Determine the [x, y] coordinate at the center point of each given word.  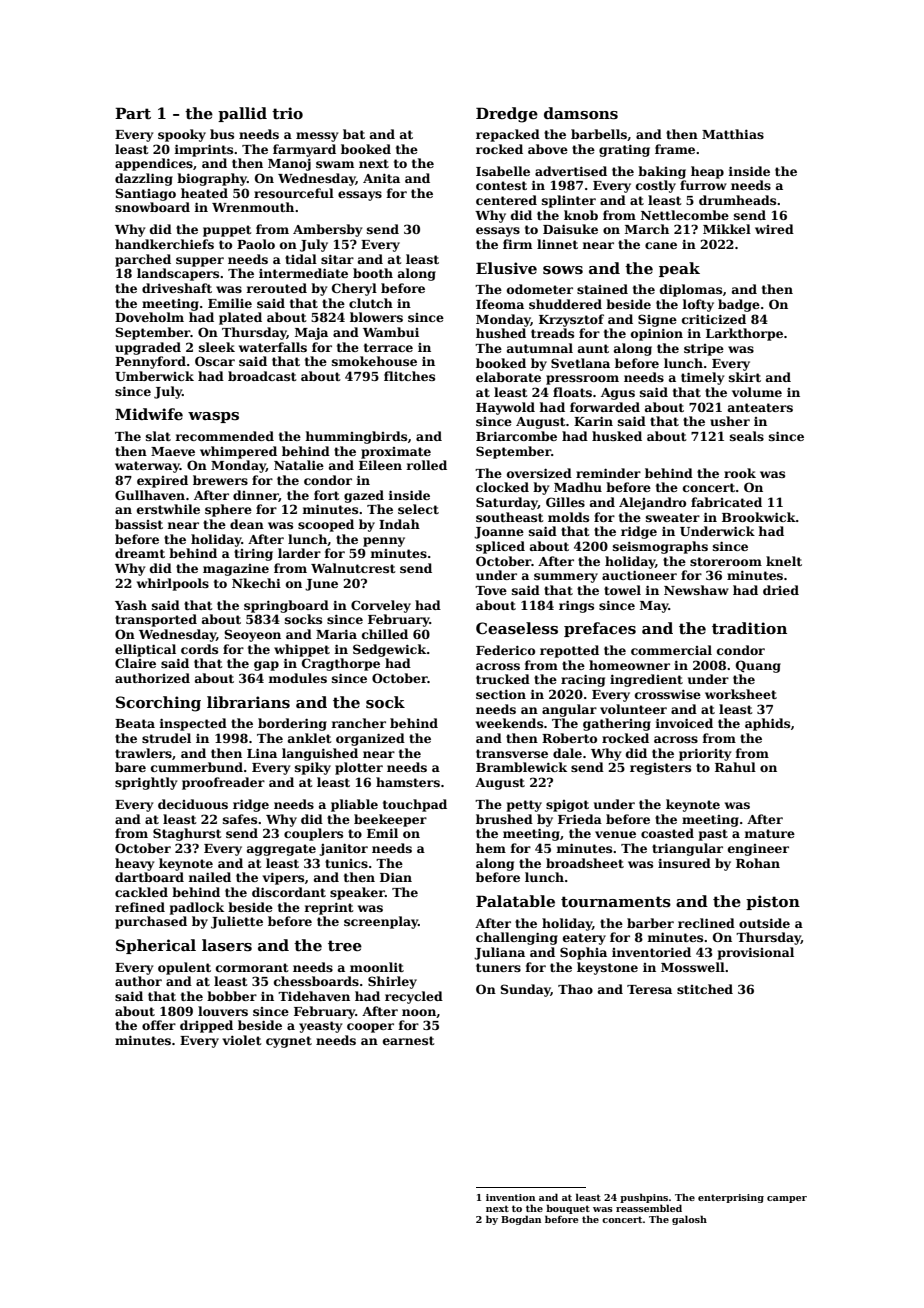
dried [781, 590]
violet [242, 1040]
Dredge [507, 115]
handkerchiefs [164, 244]
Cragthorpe [341, 664]
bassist [139, 524]
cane [661, 245]
